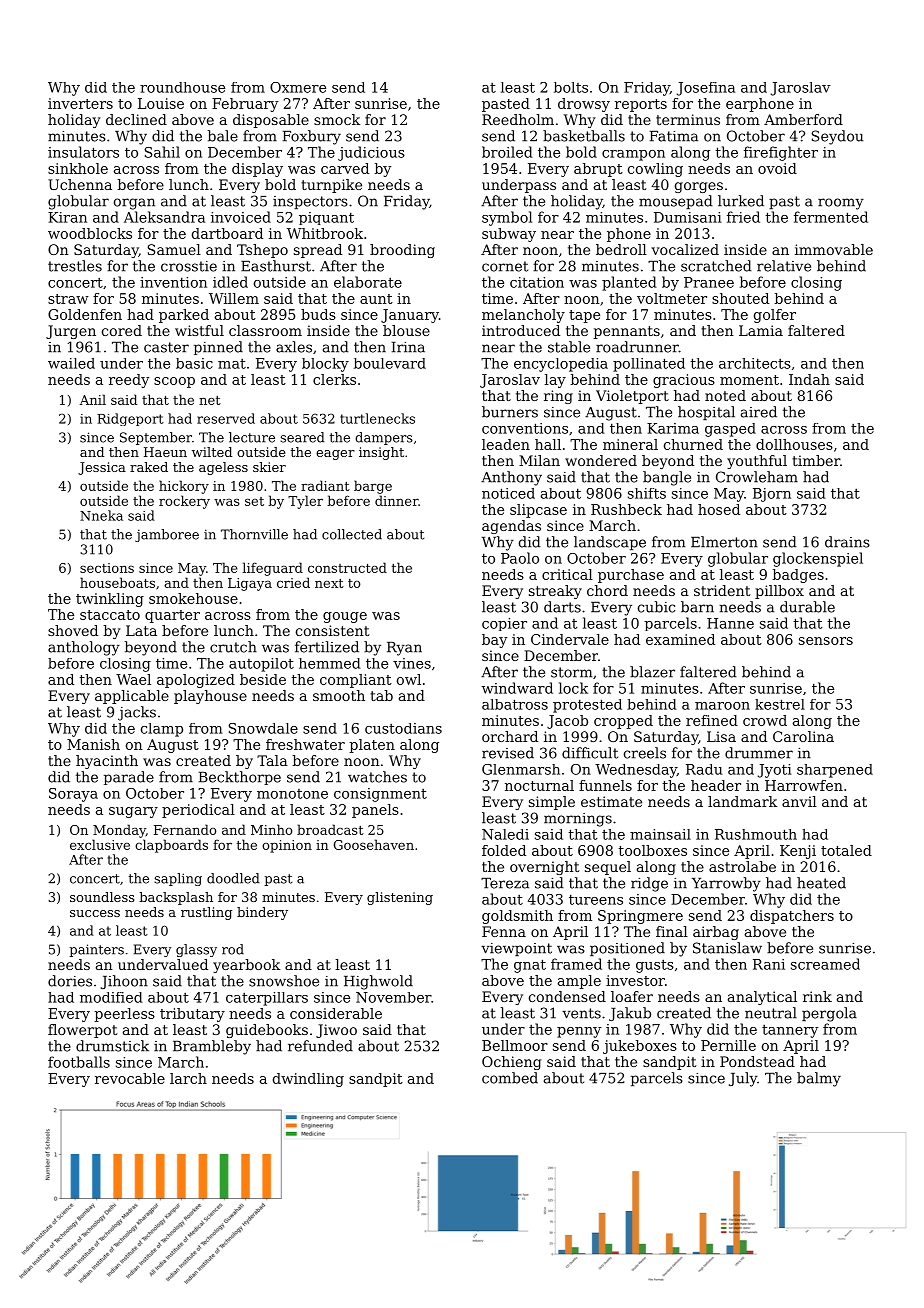 Image resolution: width=924 pixels, height=1308 pixels. Describe the element at coordinates (107, 568) in the image. I see `sections` at that location.
